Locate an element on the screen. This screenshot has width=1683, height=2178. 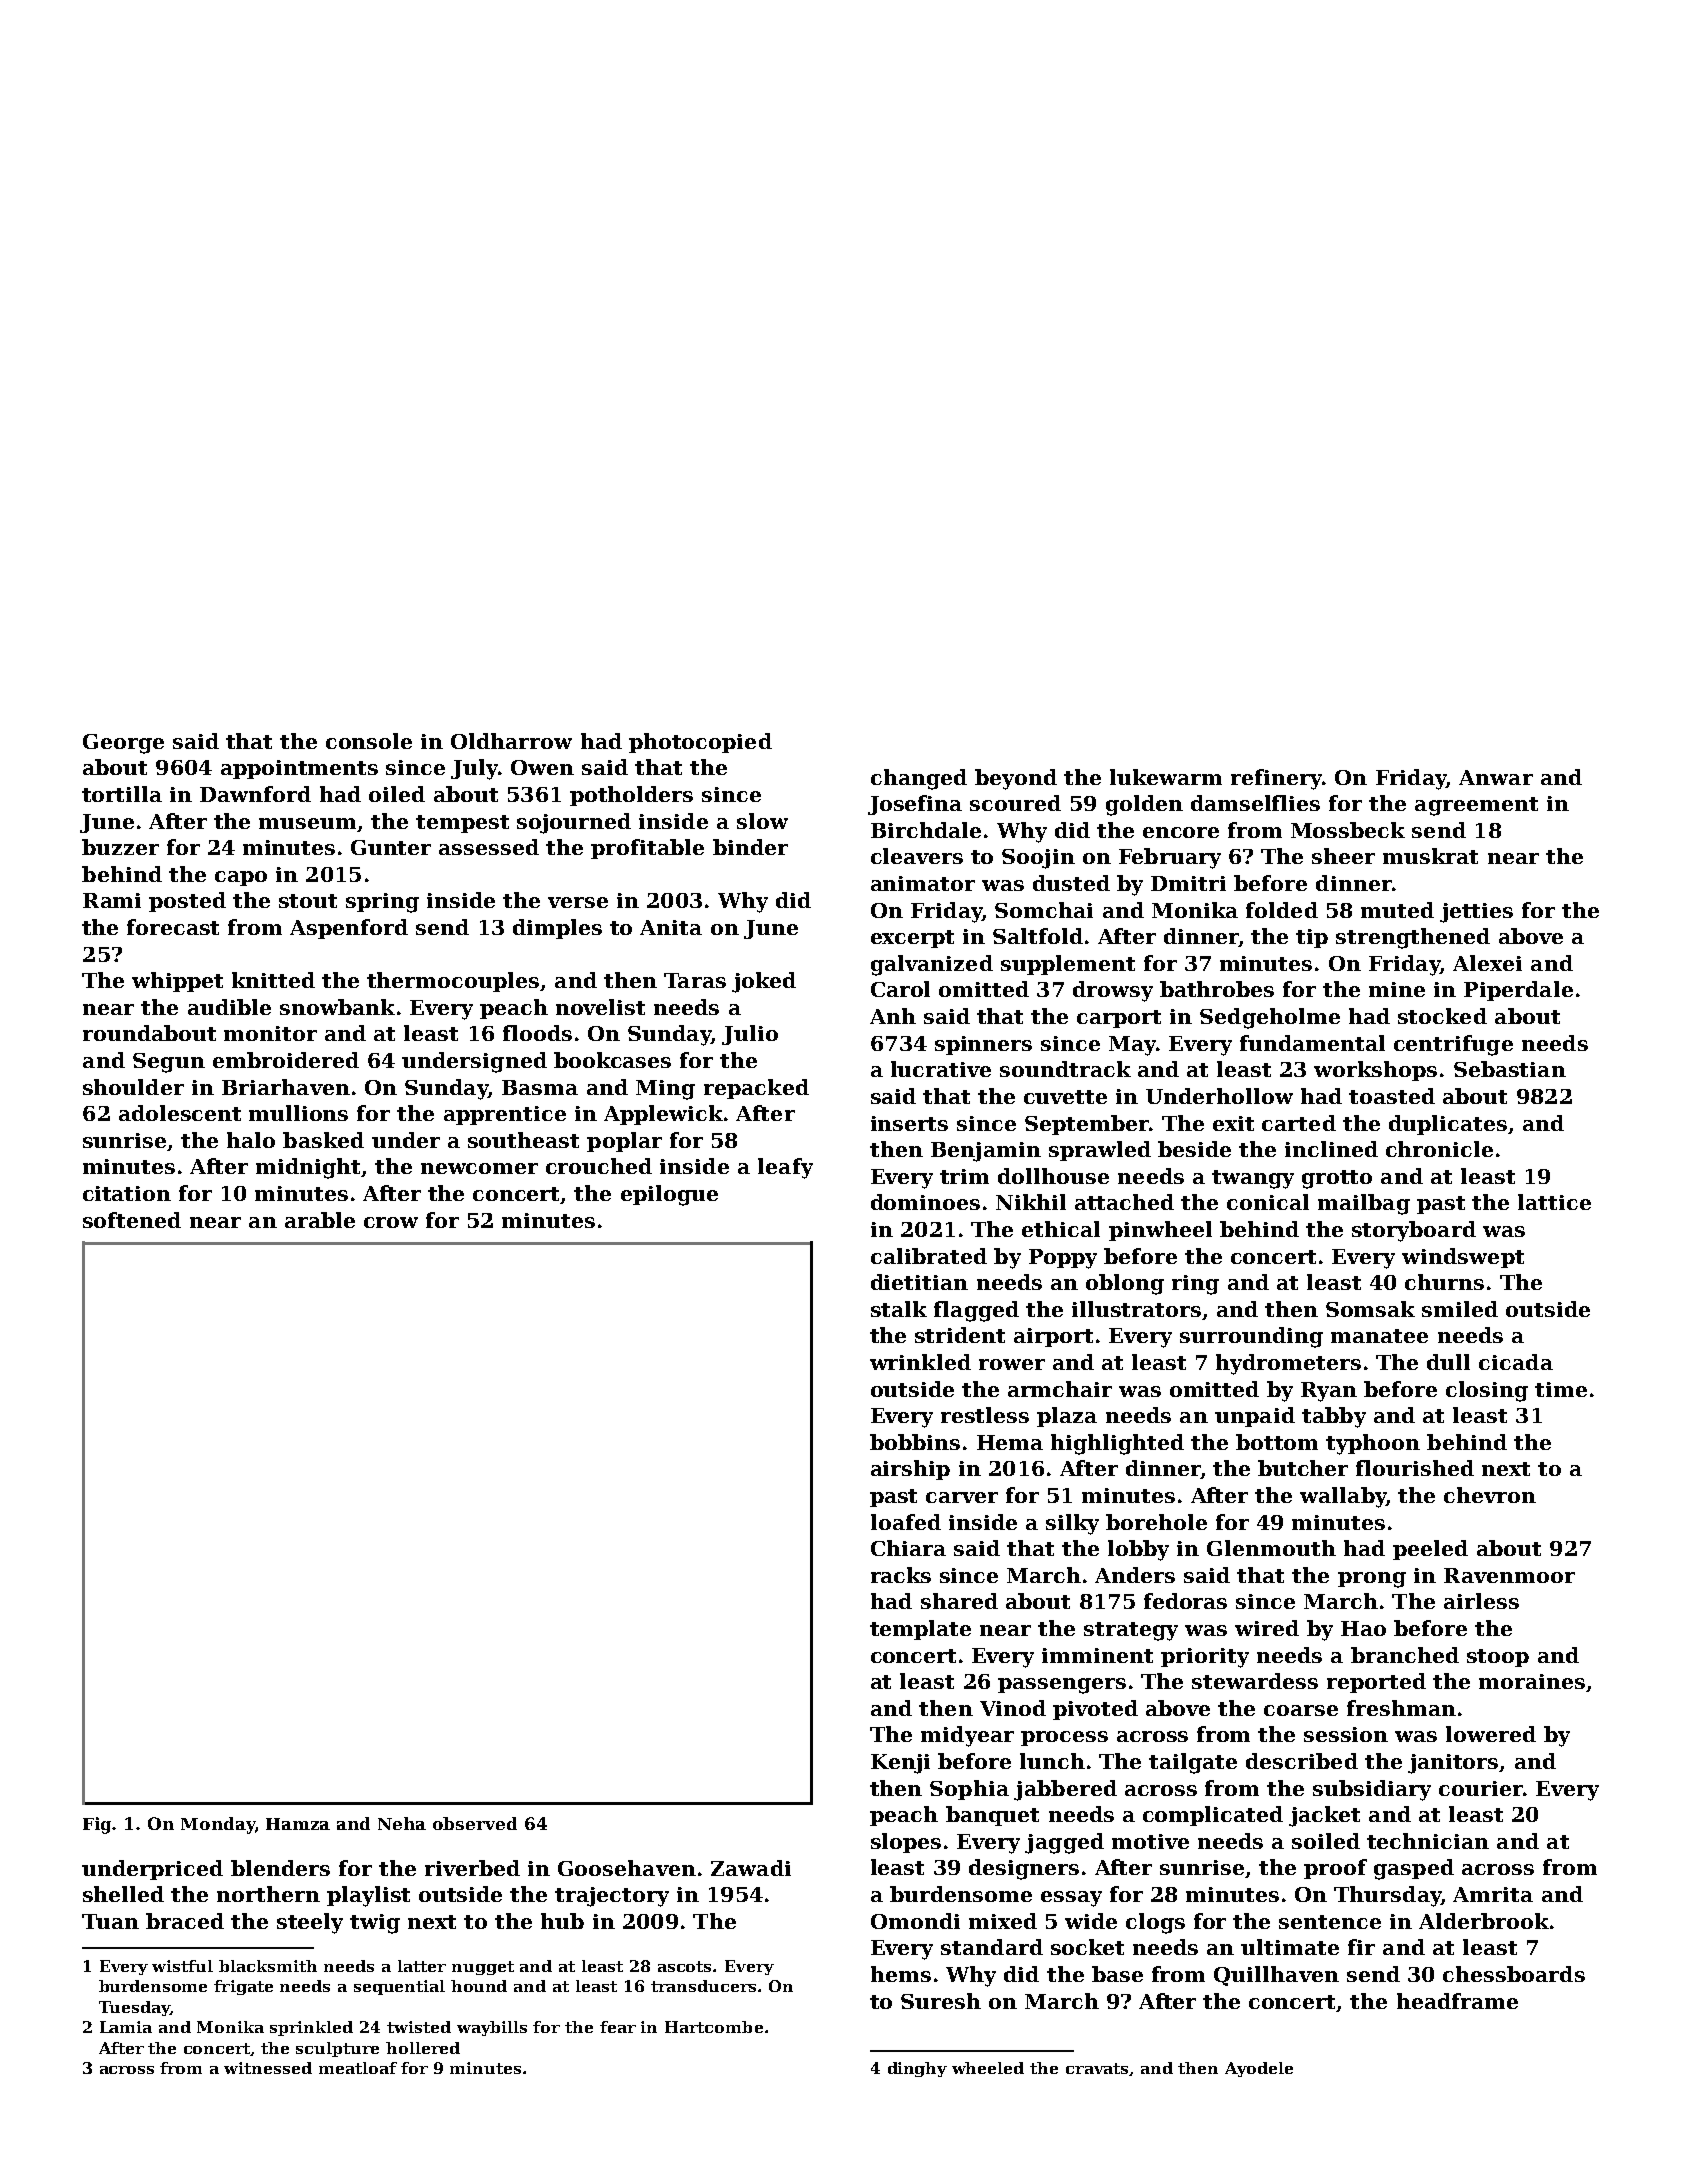
adolescent is located at coordinates (180, 1113).
